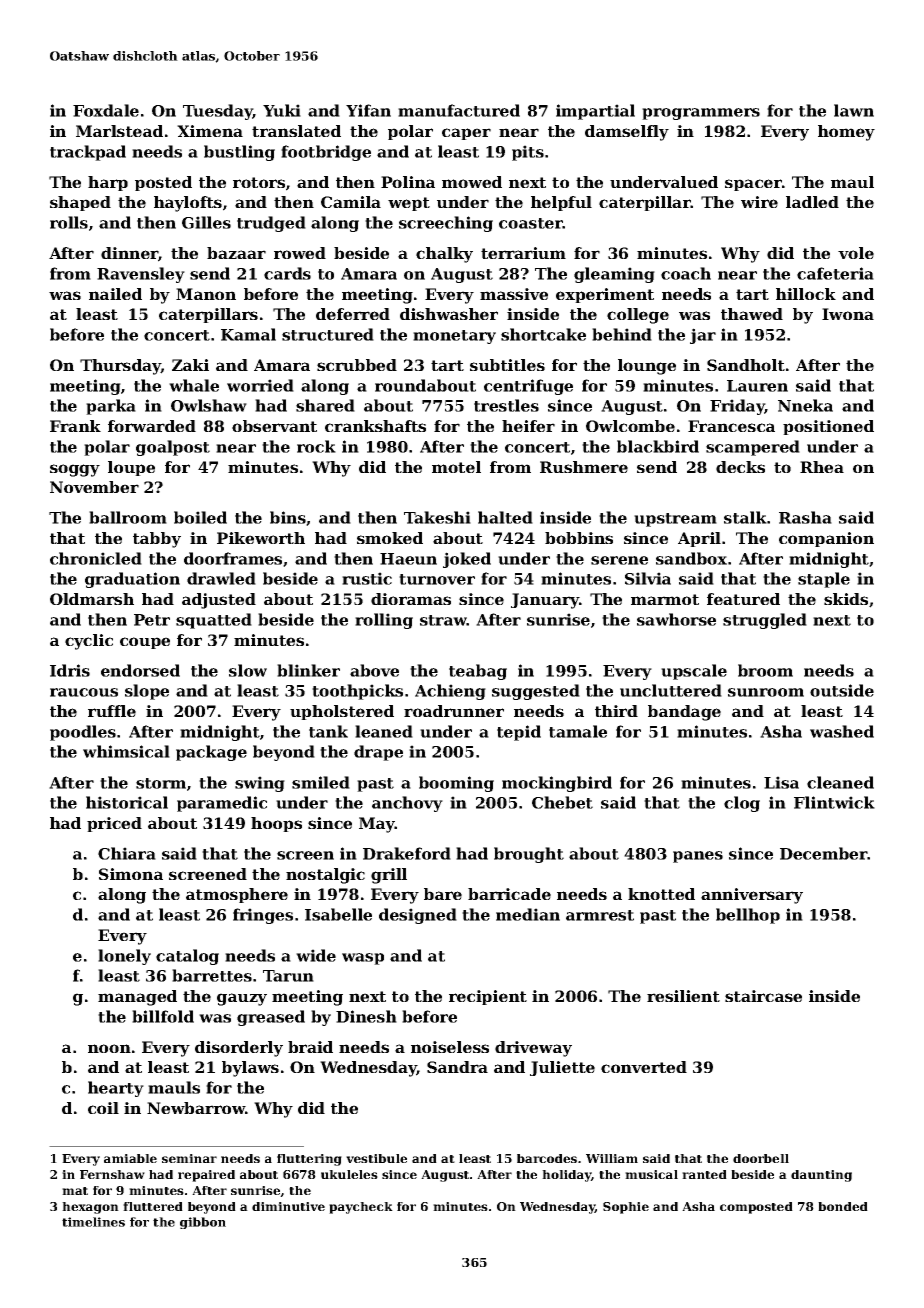 Image resolution: width=924 pixels, height=1308 pixels. Describe the element at coordinates (361, 1208) in the image. I see `paycheck` at that location.
